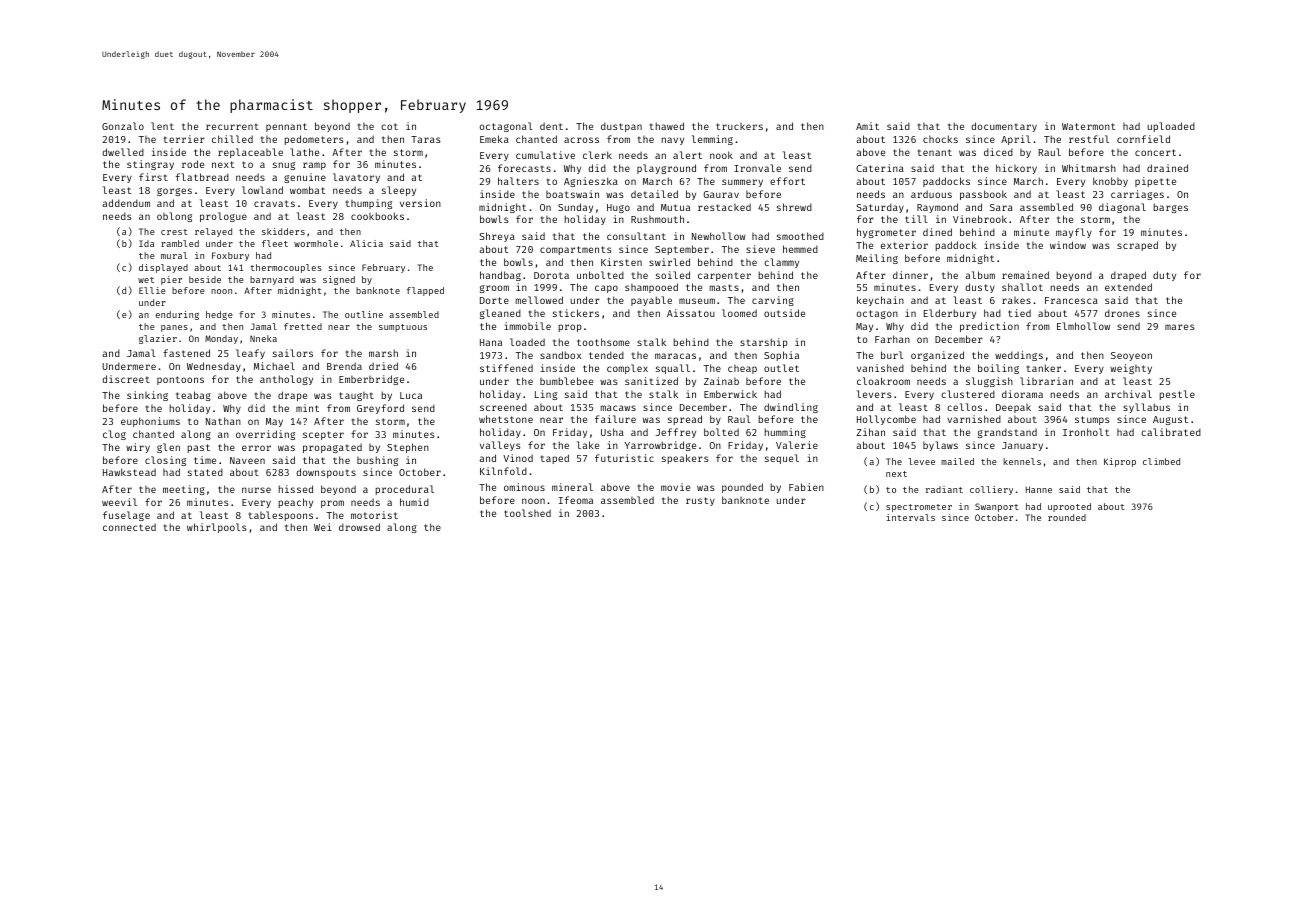 This image has height=924, width=1308. I want to click on intervals, so click(911, 517).
